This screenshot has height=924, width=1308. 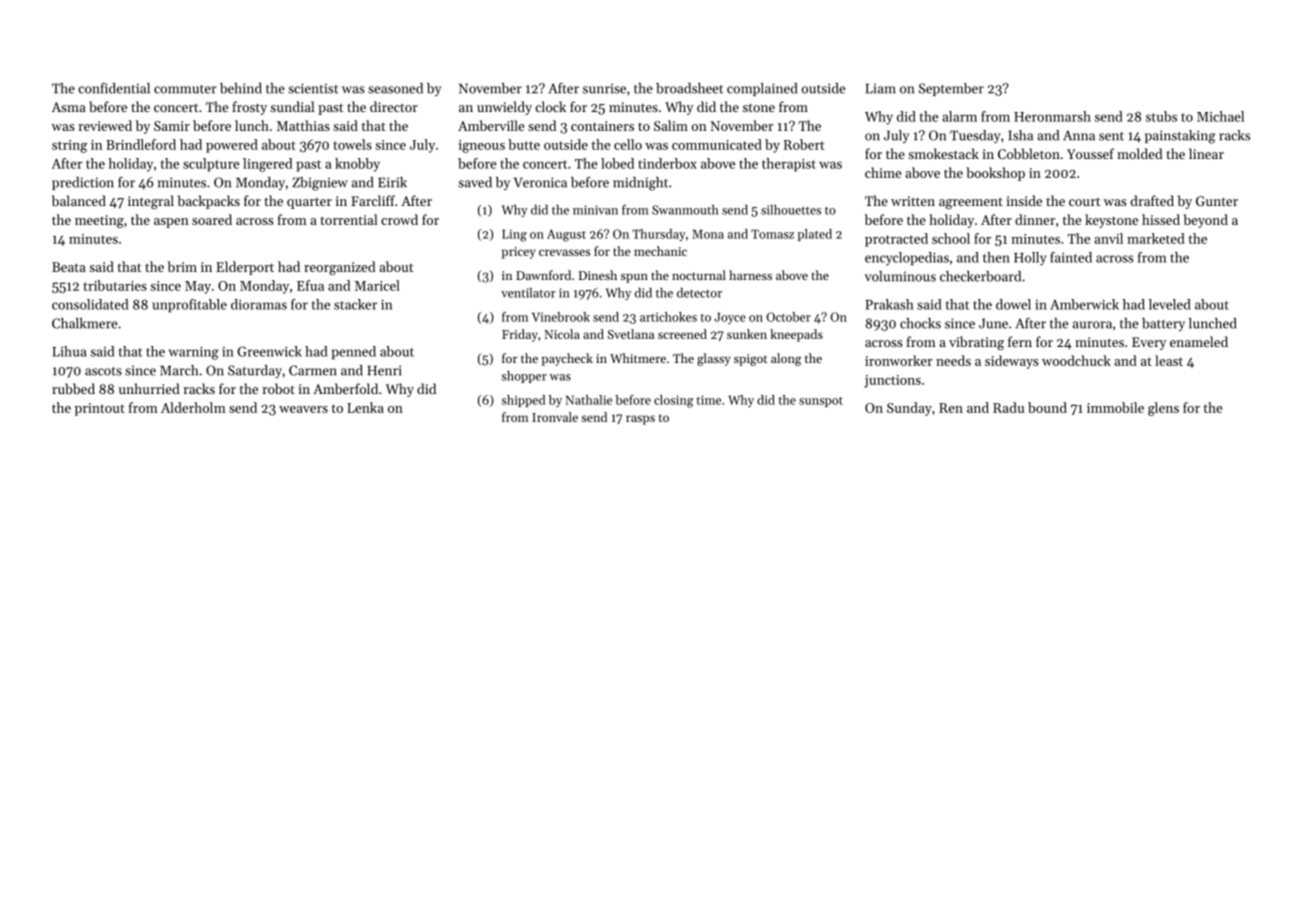 I want to click on igneous, so click(x=482, y=146).
